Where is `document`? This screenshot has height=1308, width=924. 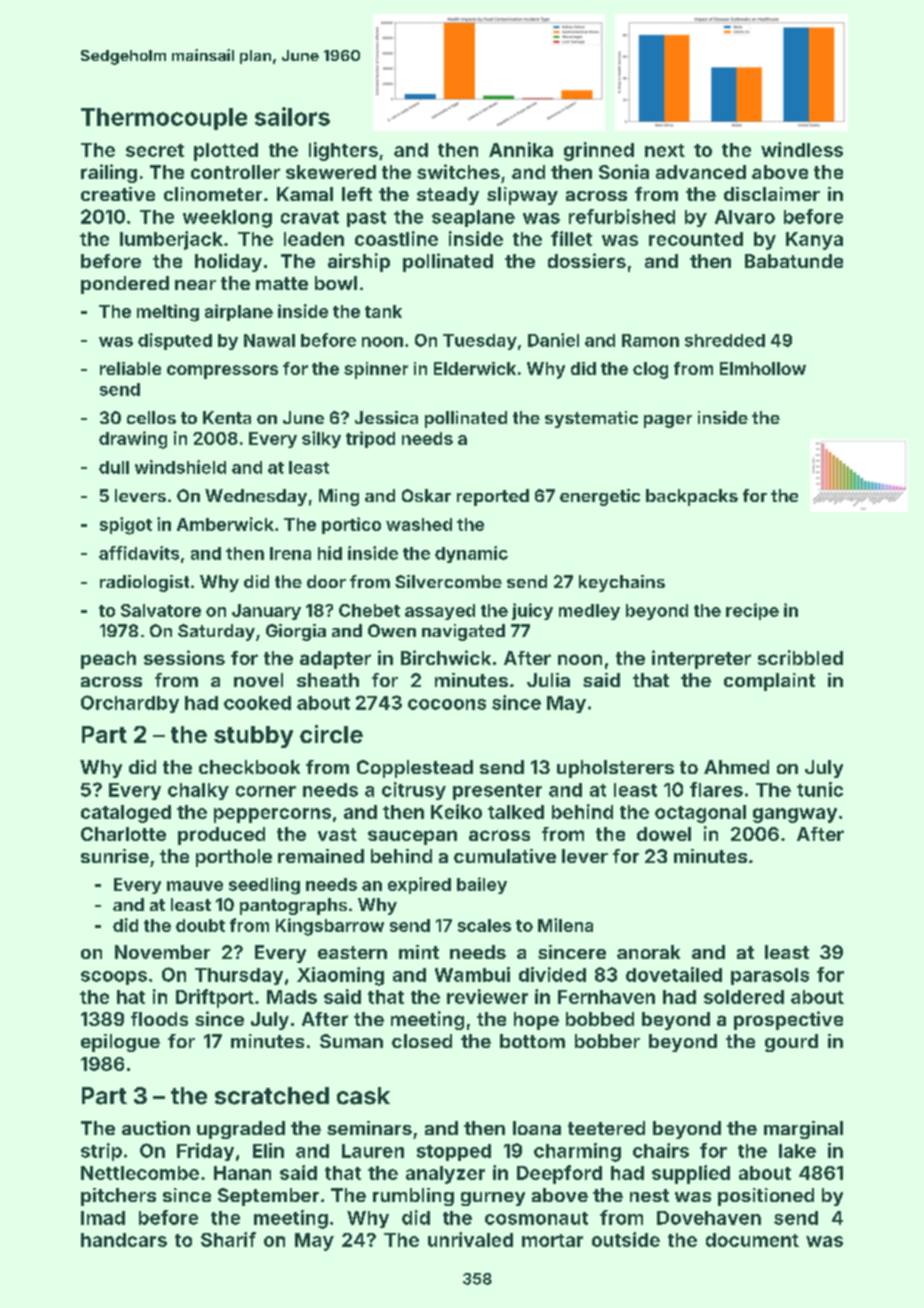
document is located at coordinates (752, 1240).
